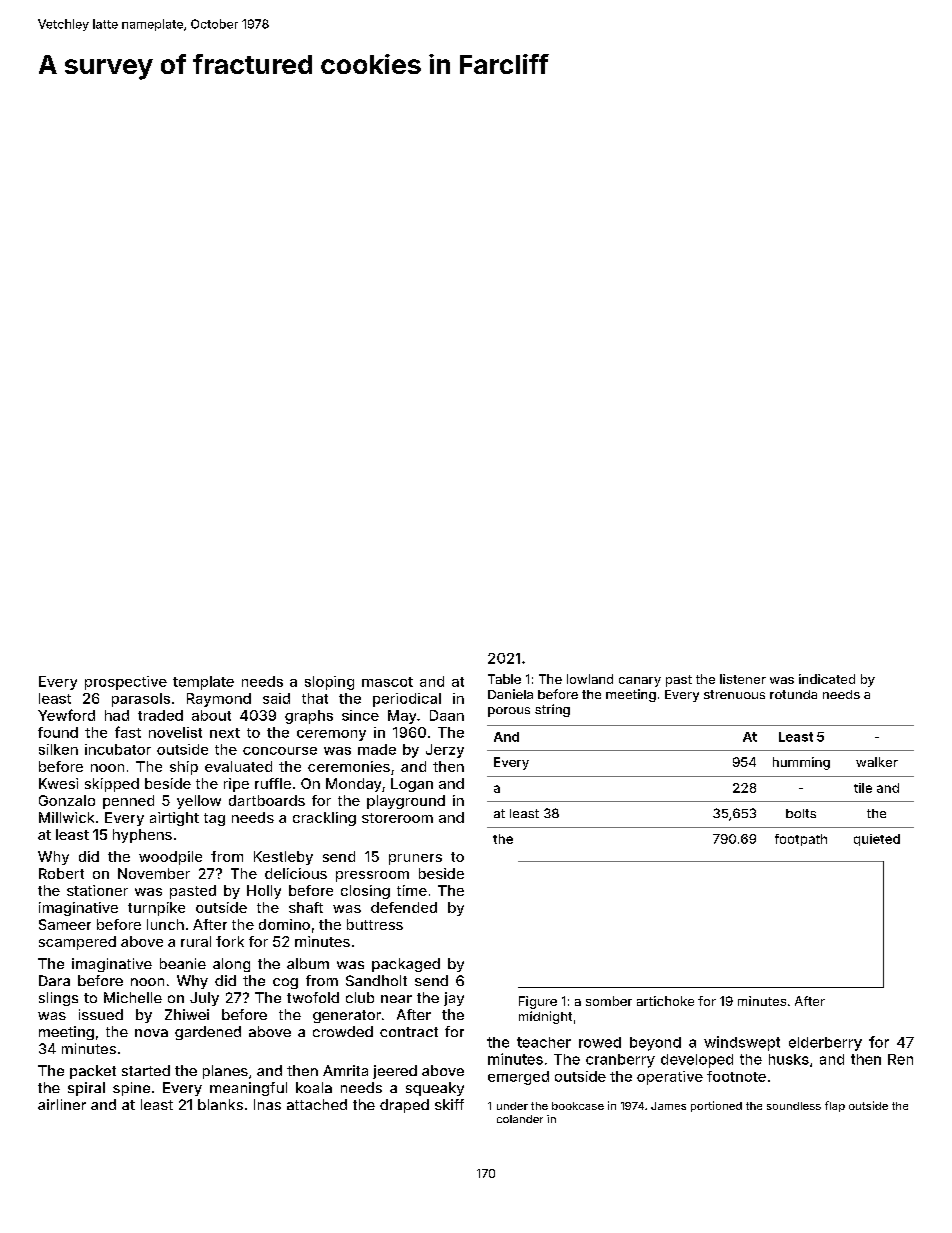 The image size is (952, 1233). What do you see at coordinates (396, 999) in the screenshot?
I see `near` at bounding box center [396, 999].
